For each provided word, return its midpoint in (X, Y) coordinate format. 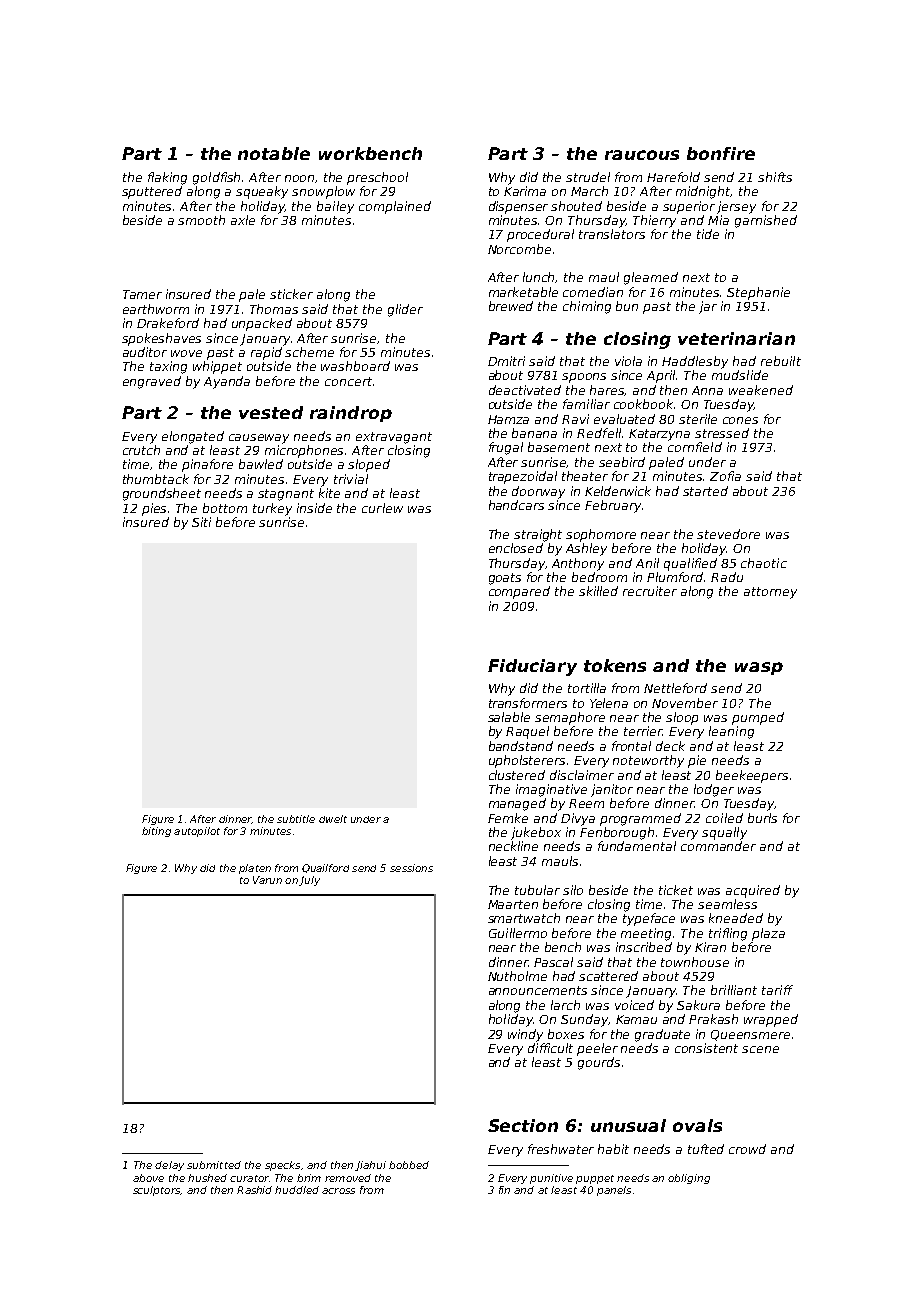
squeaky (262, 192)
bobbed (409, 1165)
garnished (766, 221)
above (148, 1178)
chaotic (764, 563)
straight (538, 535)
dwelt (333, 819)
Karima (525, 191)
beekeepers (752, 776)
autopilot (197, 832)
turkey (272, 509)
